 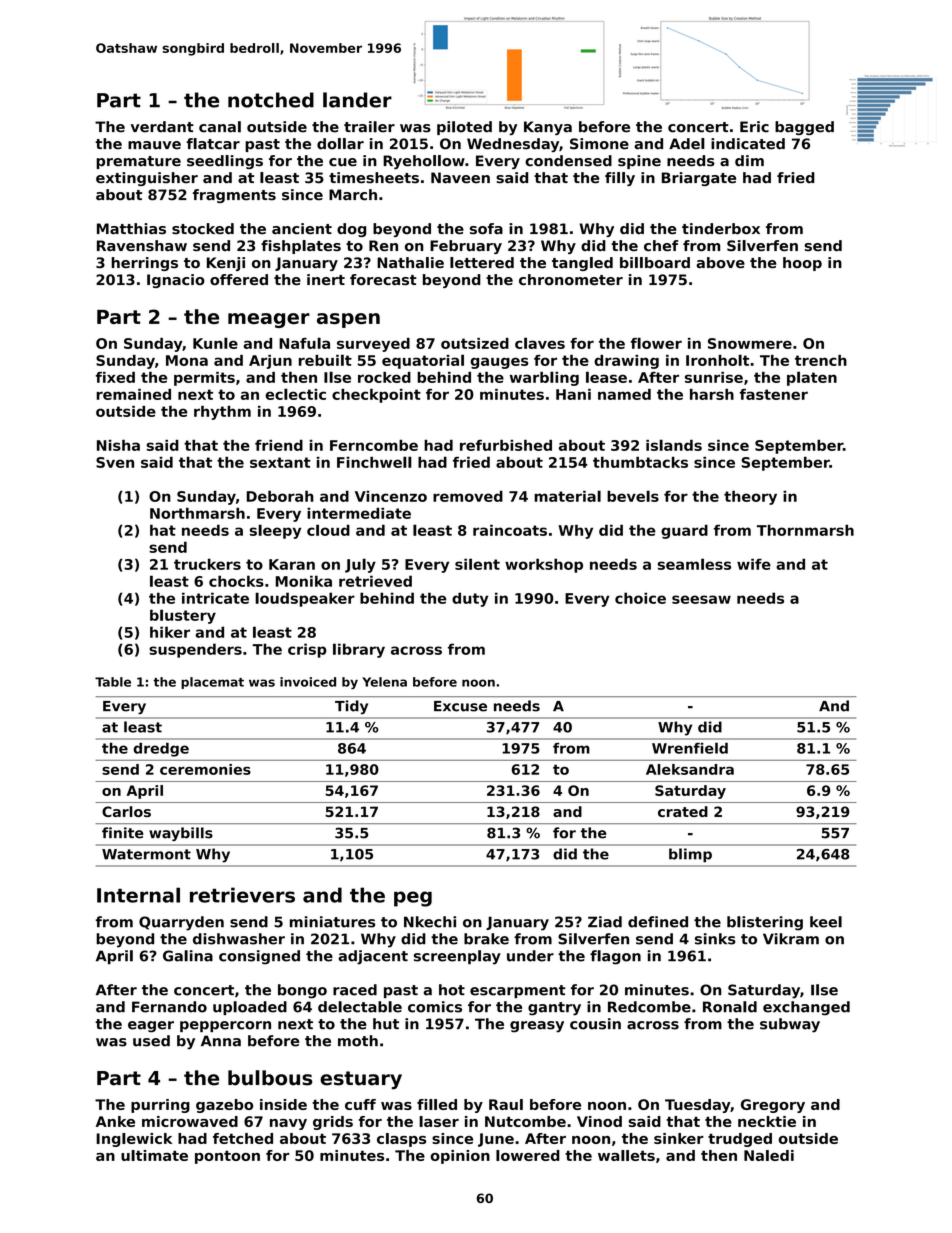 I want to click on Thornmarsh, so click(x=805, y=530).
